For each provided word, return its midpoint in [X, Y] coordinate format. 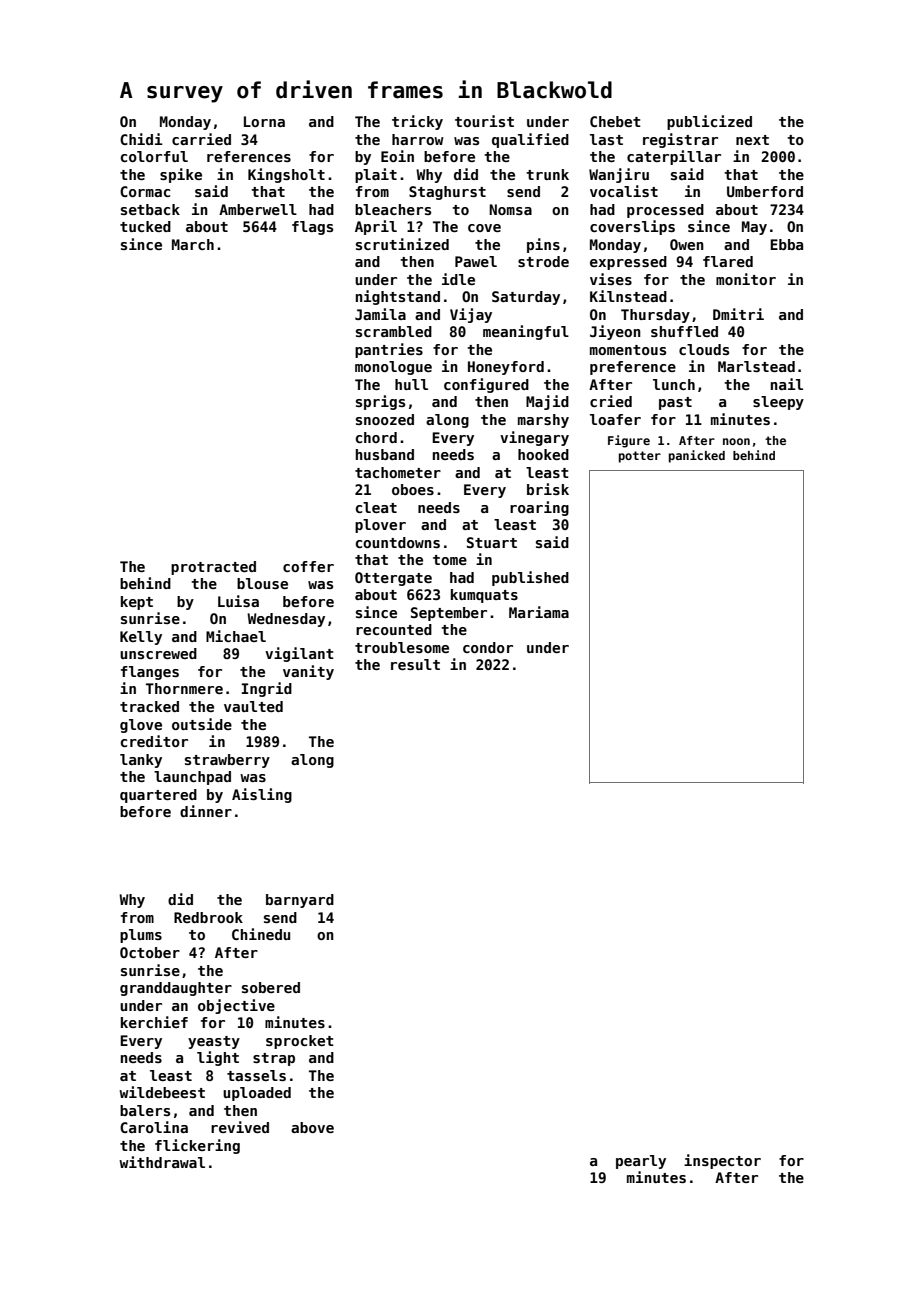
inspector [722, 1161]
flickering [197, 1146]
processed [665, 211]
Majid [547, 402]
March [193, 244]
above [312, 1127]
